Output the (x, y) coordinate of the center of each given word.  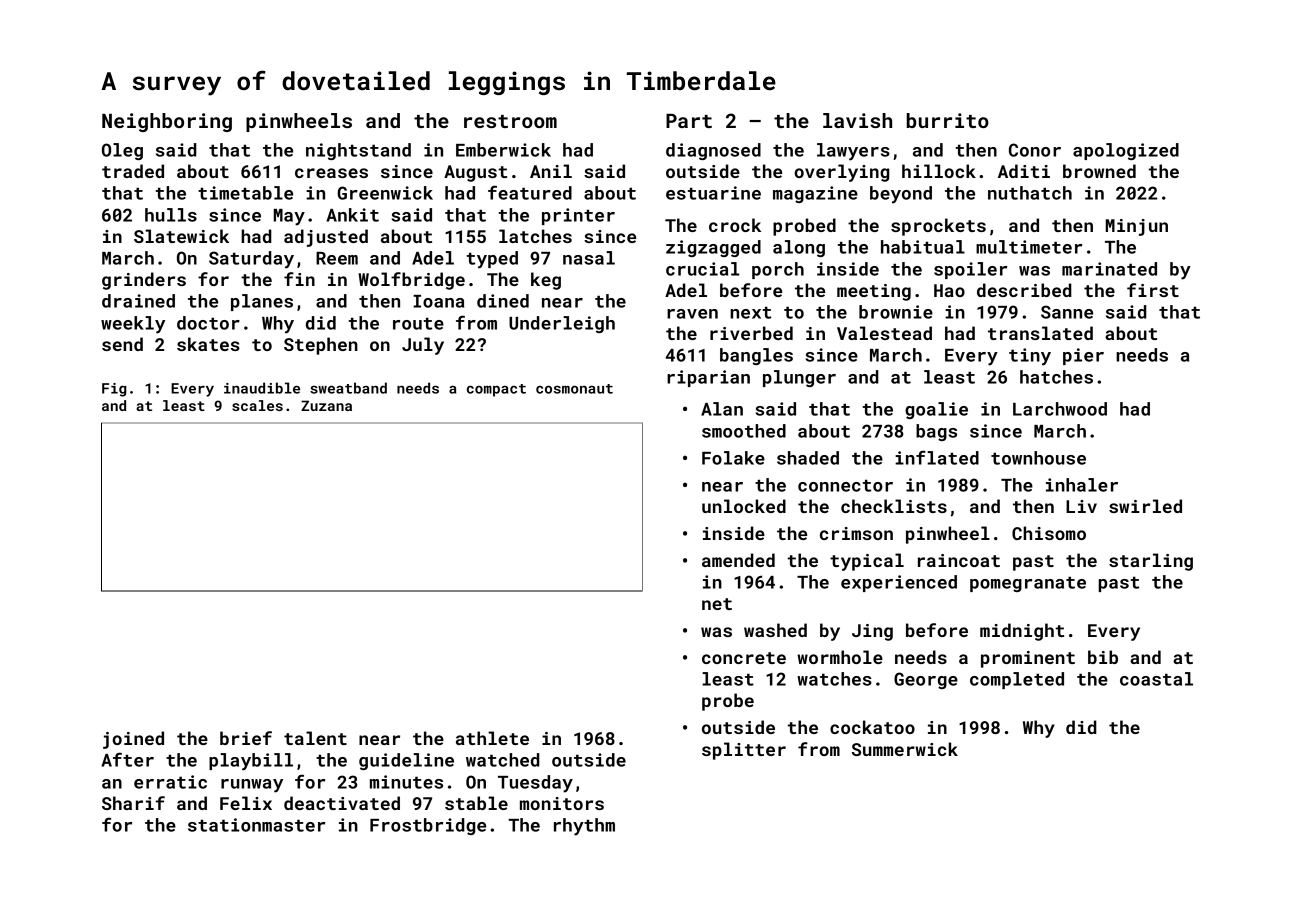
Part (689, 121)
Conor (1035, 150)
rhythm (584, 827)
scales (257, 405)
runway (252, 786)
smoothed (744, 431)
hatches (1056, 377)
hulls (171, 215)
